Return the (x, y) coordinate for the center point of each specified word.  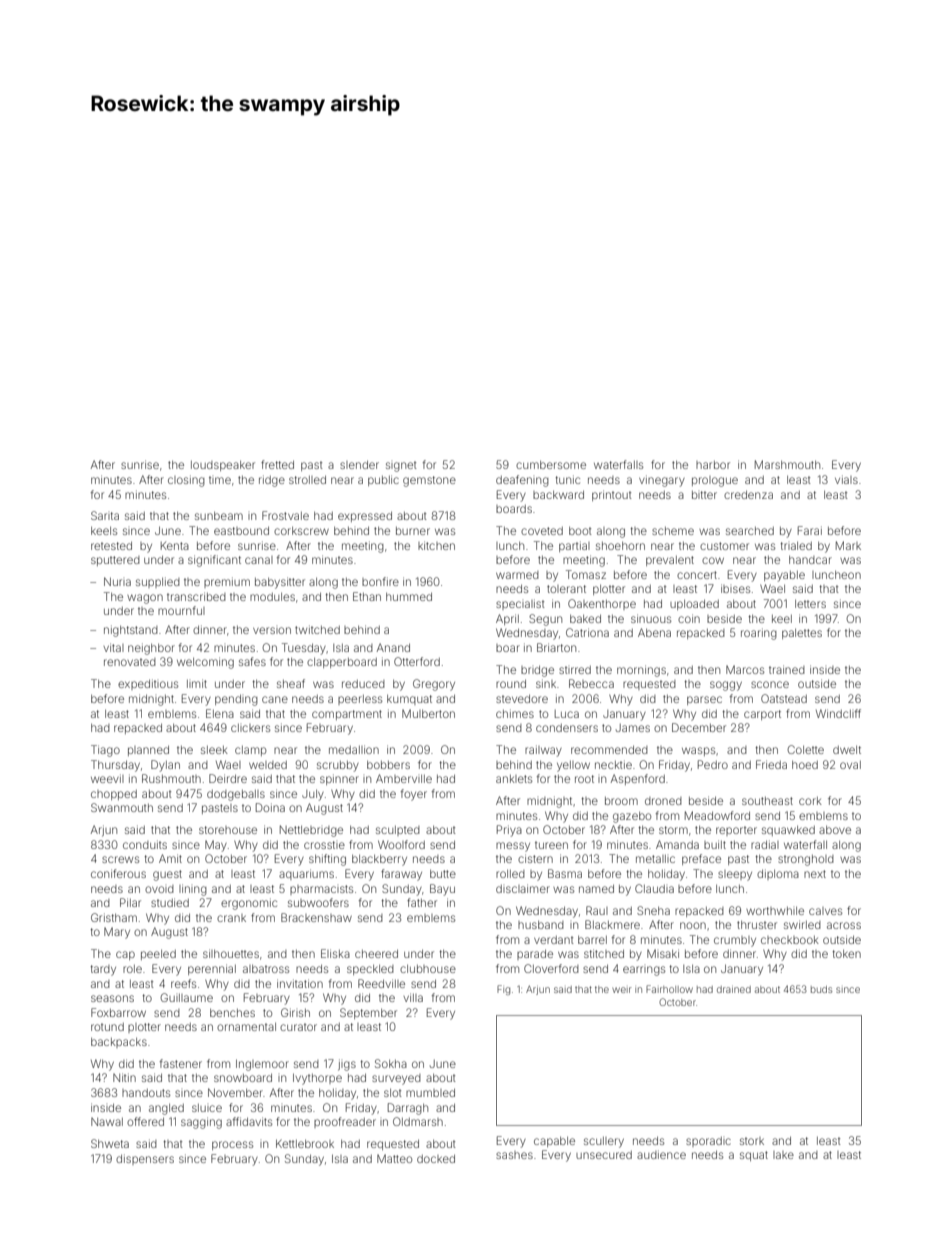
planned (148, 751)
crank (231, 918)
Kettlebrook (305, 1143)
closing (186, 481)
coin (689, 618)
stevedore (522, 699)
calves (825, 911)
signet (401, 466)
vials (846, 479)
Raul (597, 910)
